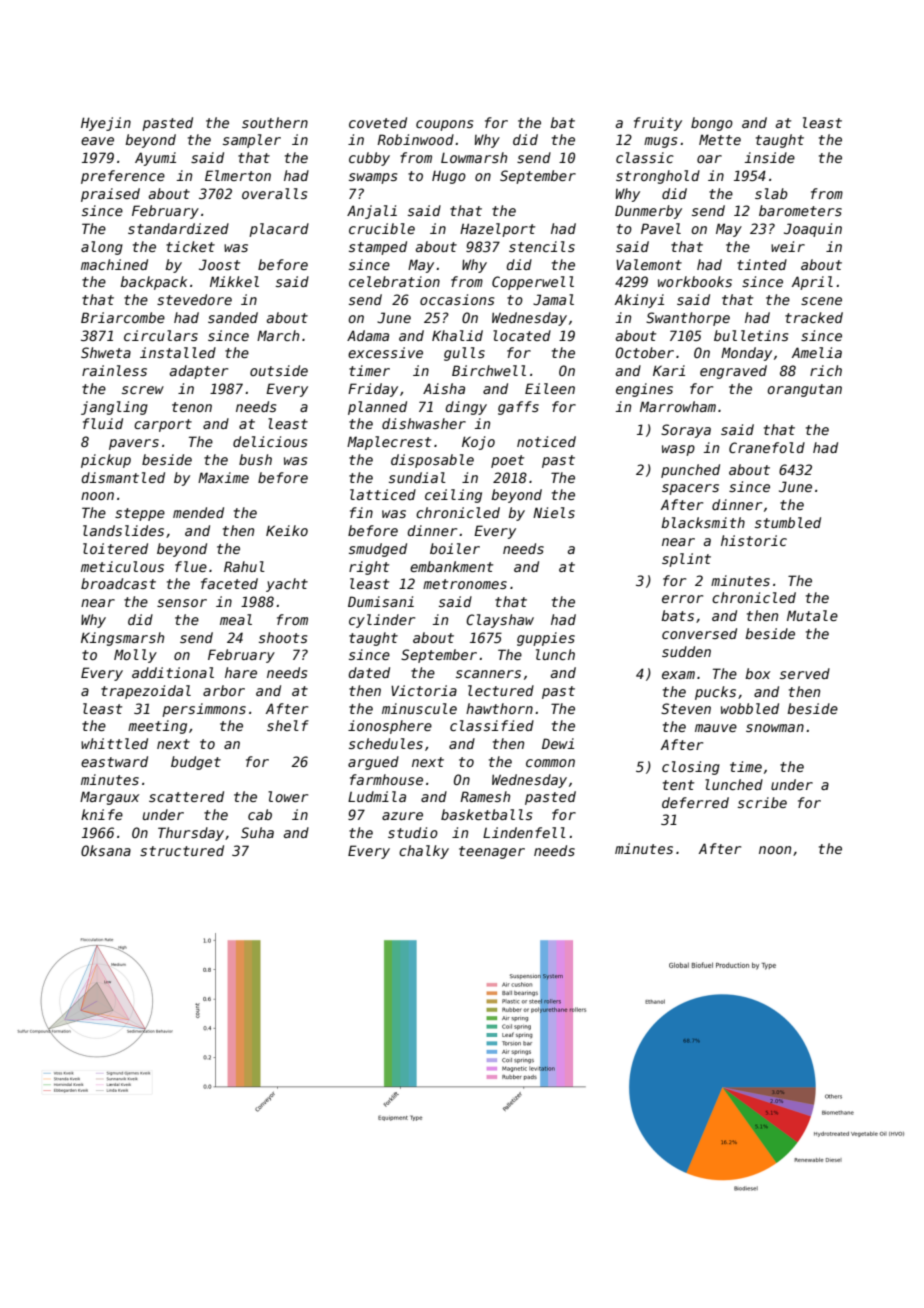  I want to click on exam, so click(678, 675).
